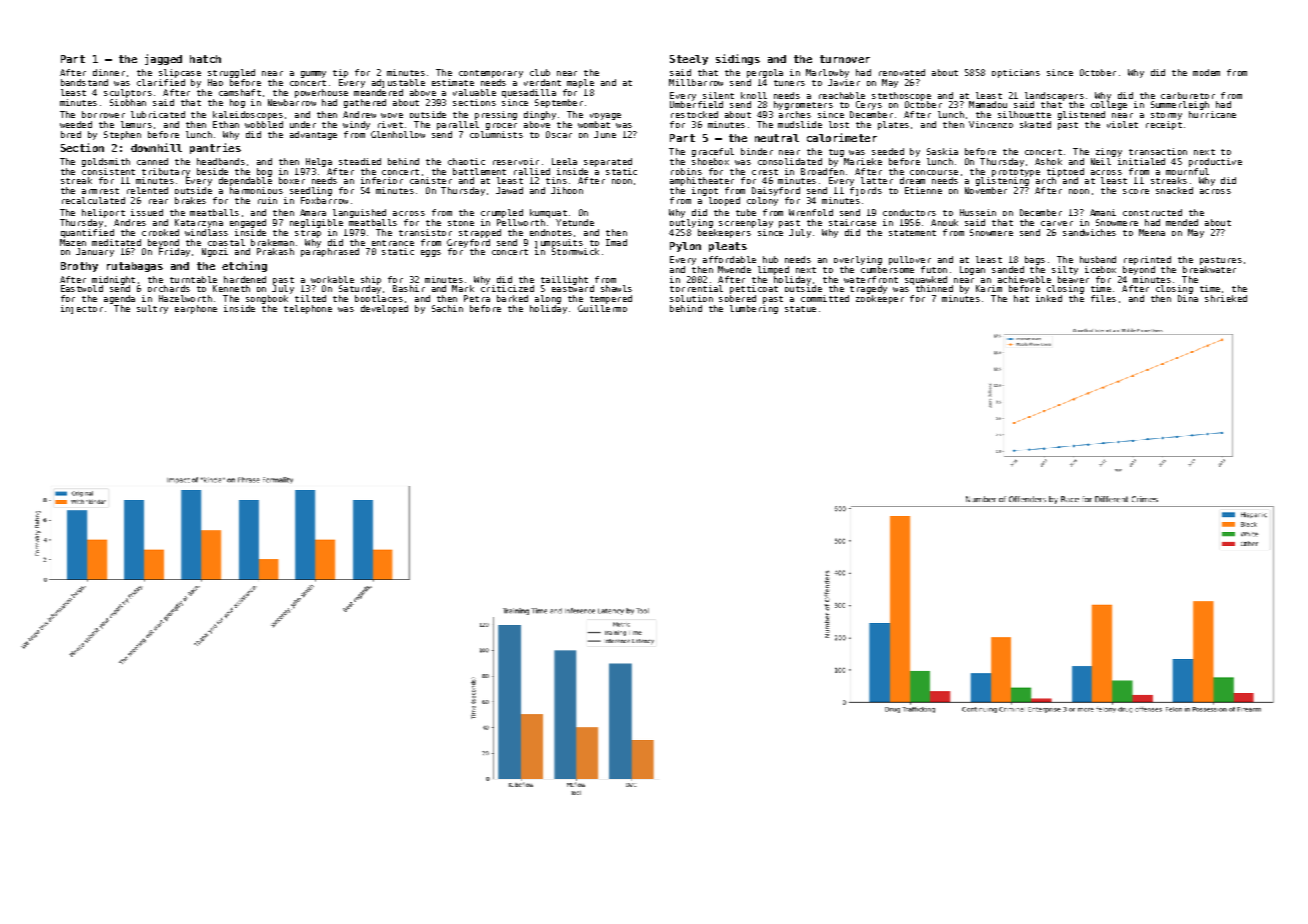 The width and height of the document is (1308, 924). What do you see at coordinates (1188, 298) in the document?
I see `Dina` at bounding box center [1188, 298].
